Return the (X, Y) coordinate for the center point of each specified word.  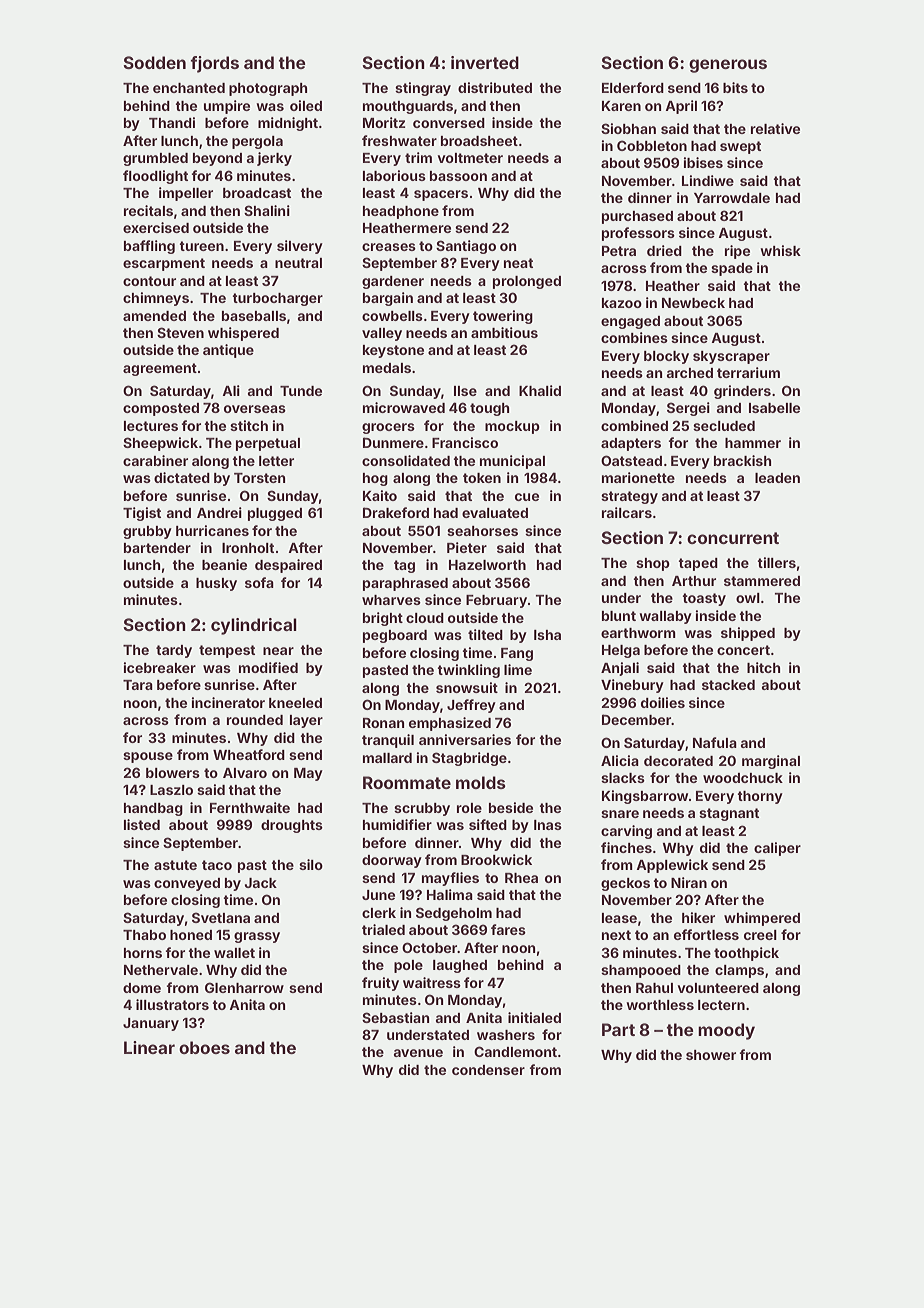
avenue (418, 1053)
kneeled (295, 703)
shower (711, 1055)
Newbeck (693, 303)
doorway (392, 861)
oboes (204, 1047)
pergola (257, 142)
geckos (625, 884)
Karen (621, 106)
